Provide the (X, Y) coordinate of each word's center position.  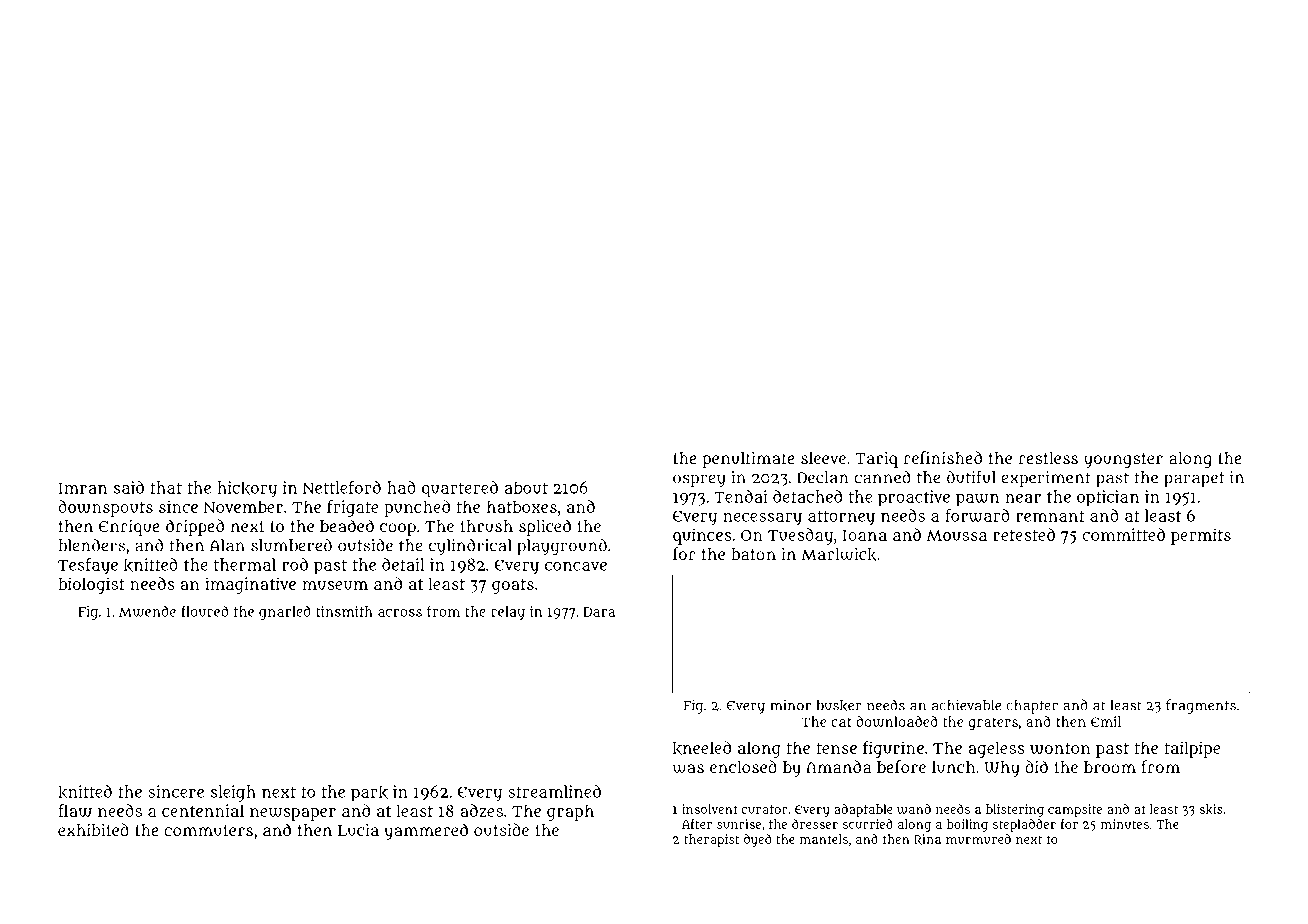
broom (1110, 767)
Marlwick (839, 554)
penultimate (748, 459)
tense (837, 748)
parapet (1194, 479)
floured (204, 611)
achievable (966, 705)
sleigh (233, 793)
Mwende (147, 611)
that (166, 487)
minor (790, 705)
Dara (599, 612)
